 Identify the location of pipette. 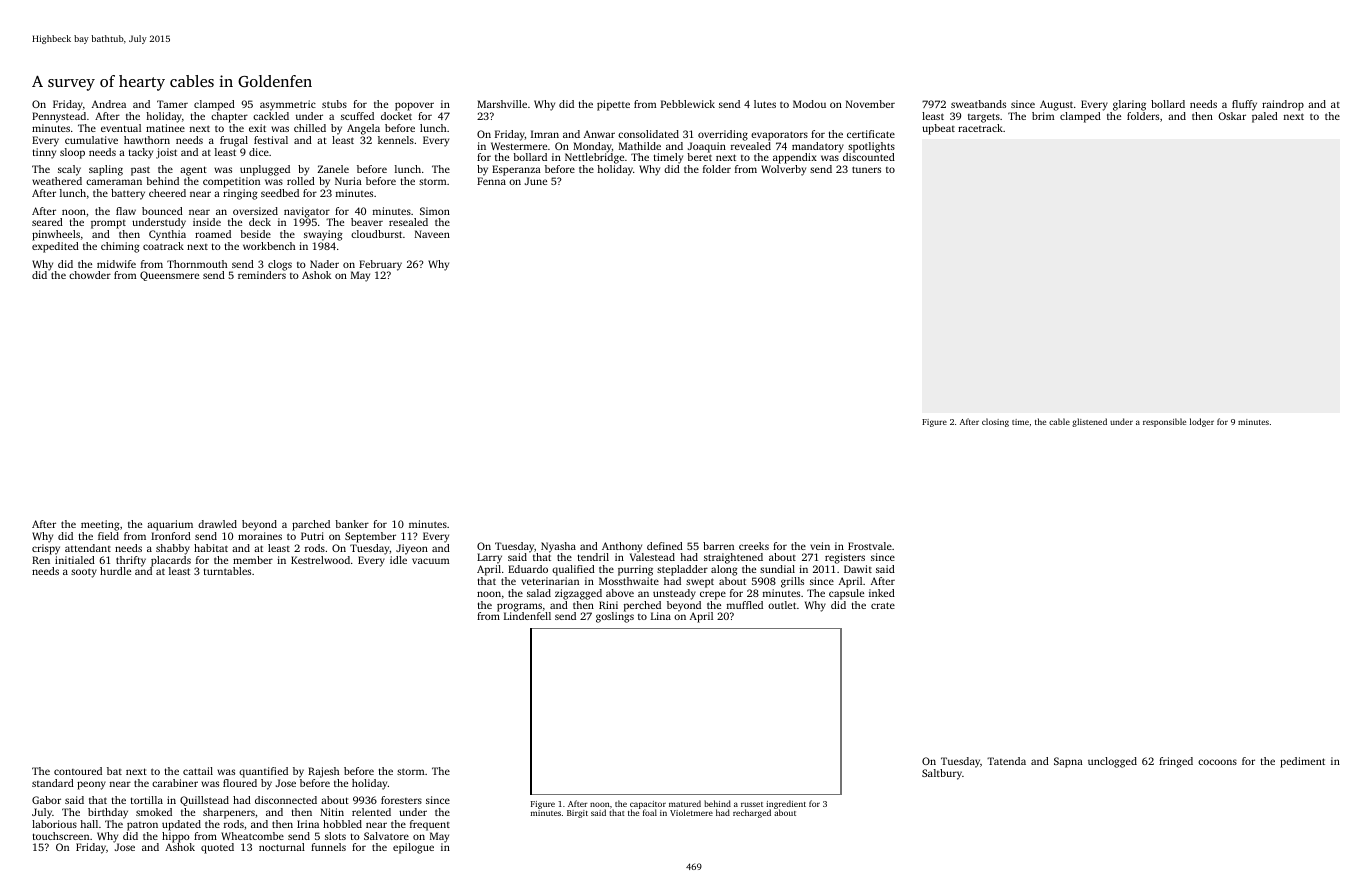
(613, 105).
